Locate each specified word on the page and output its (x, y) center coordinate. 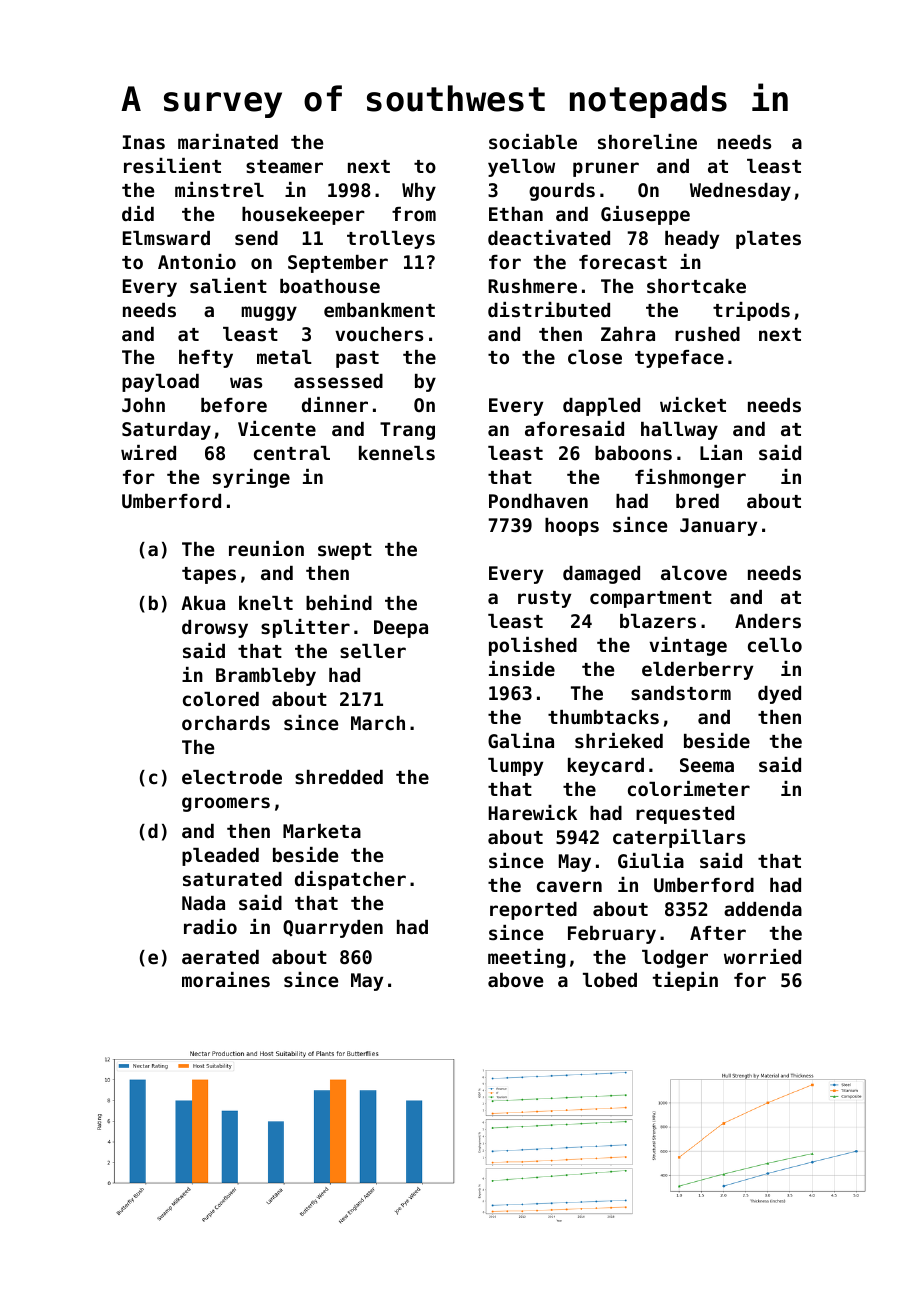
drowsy (215, 629)
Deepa (401, 629)
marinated (228, 141)
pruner (606, 169)
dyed (779, 695)
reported (533, 911)
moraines (226, 979)
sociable (533, 141)
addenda (763, 909)
